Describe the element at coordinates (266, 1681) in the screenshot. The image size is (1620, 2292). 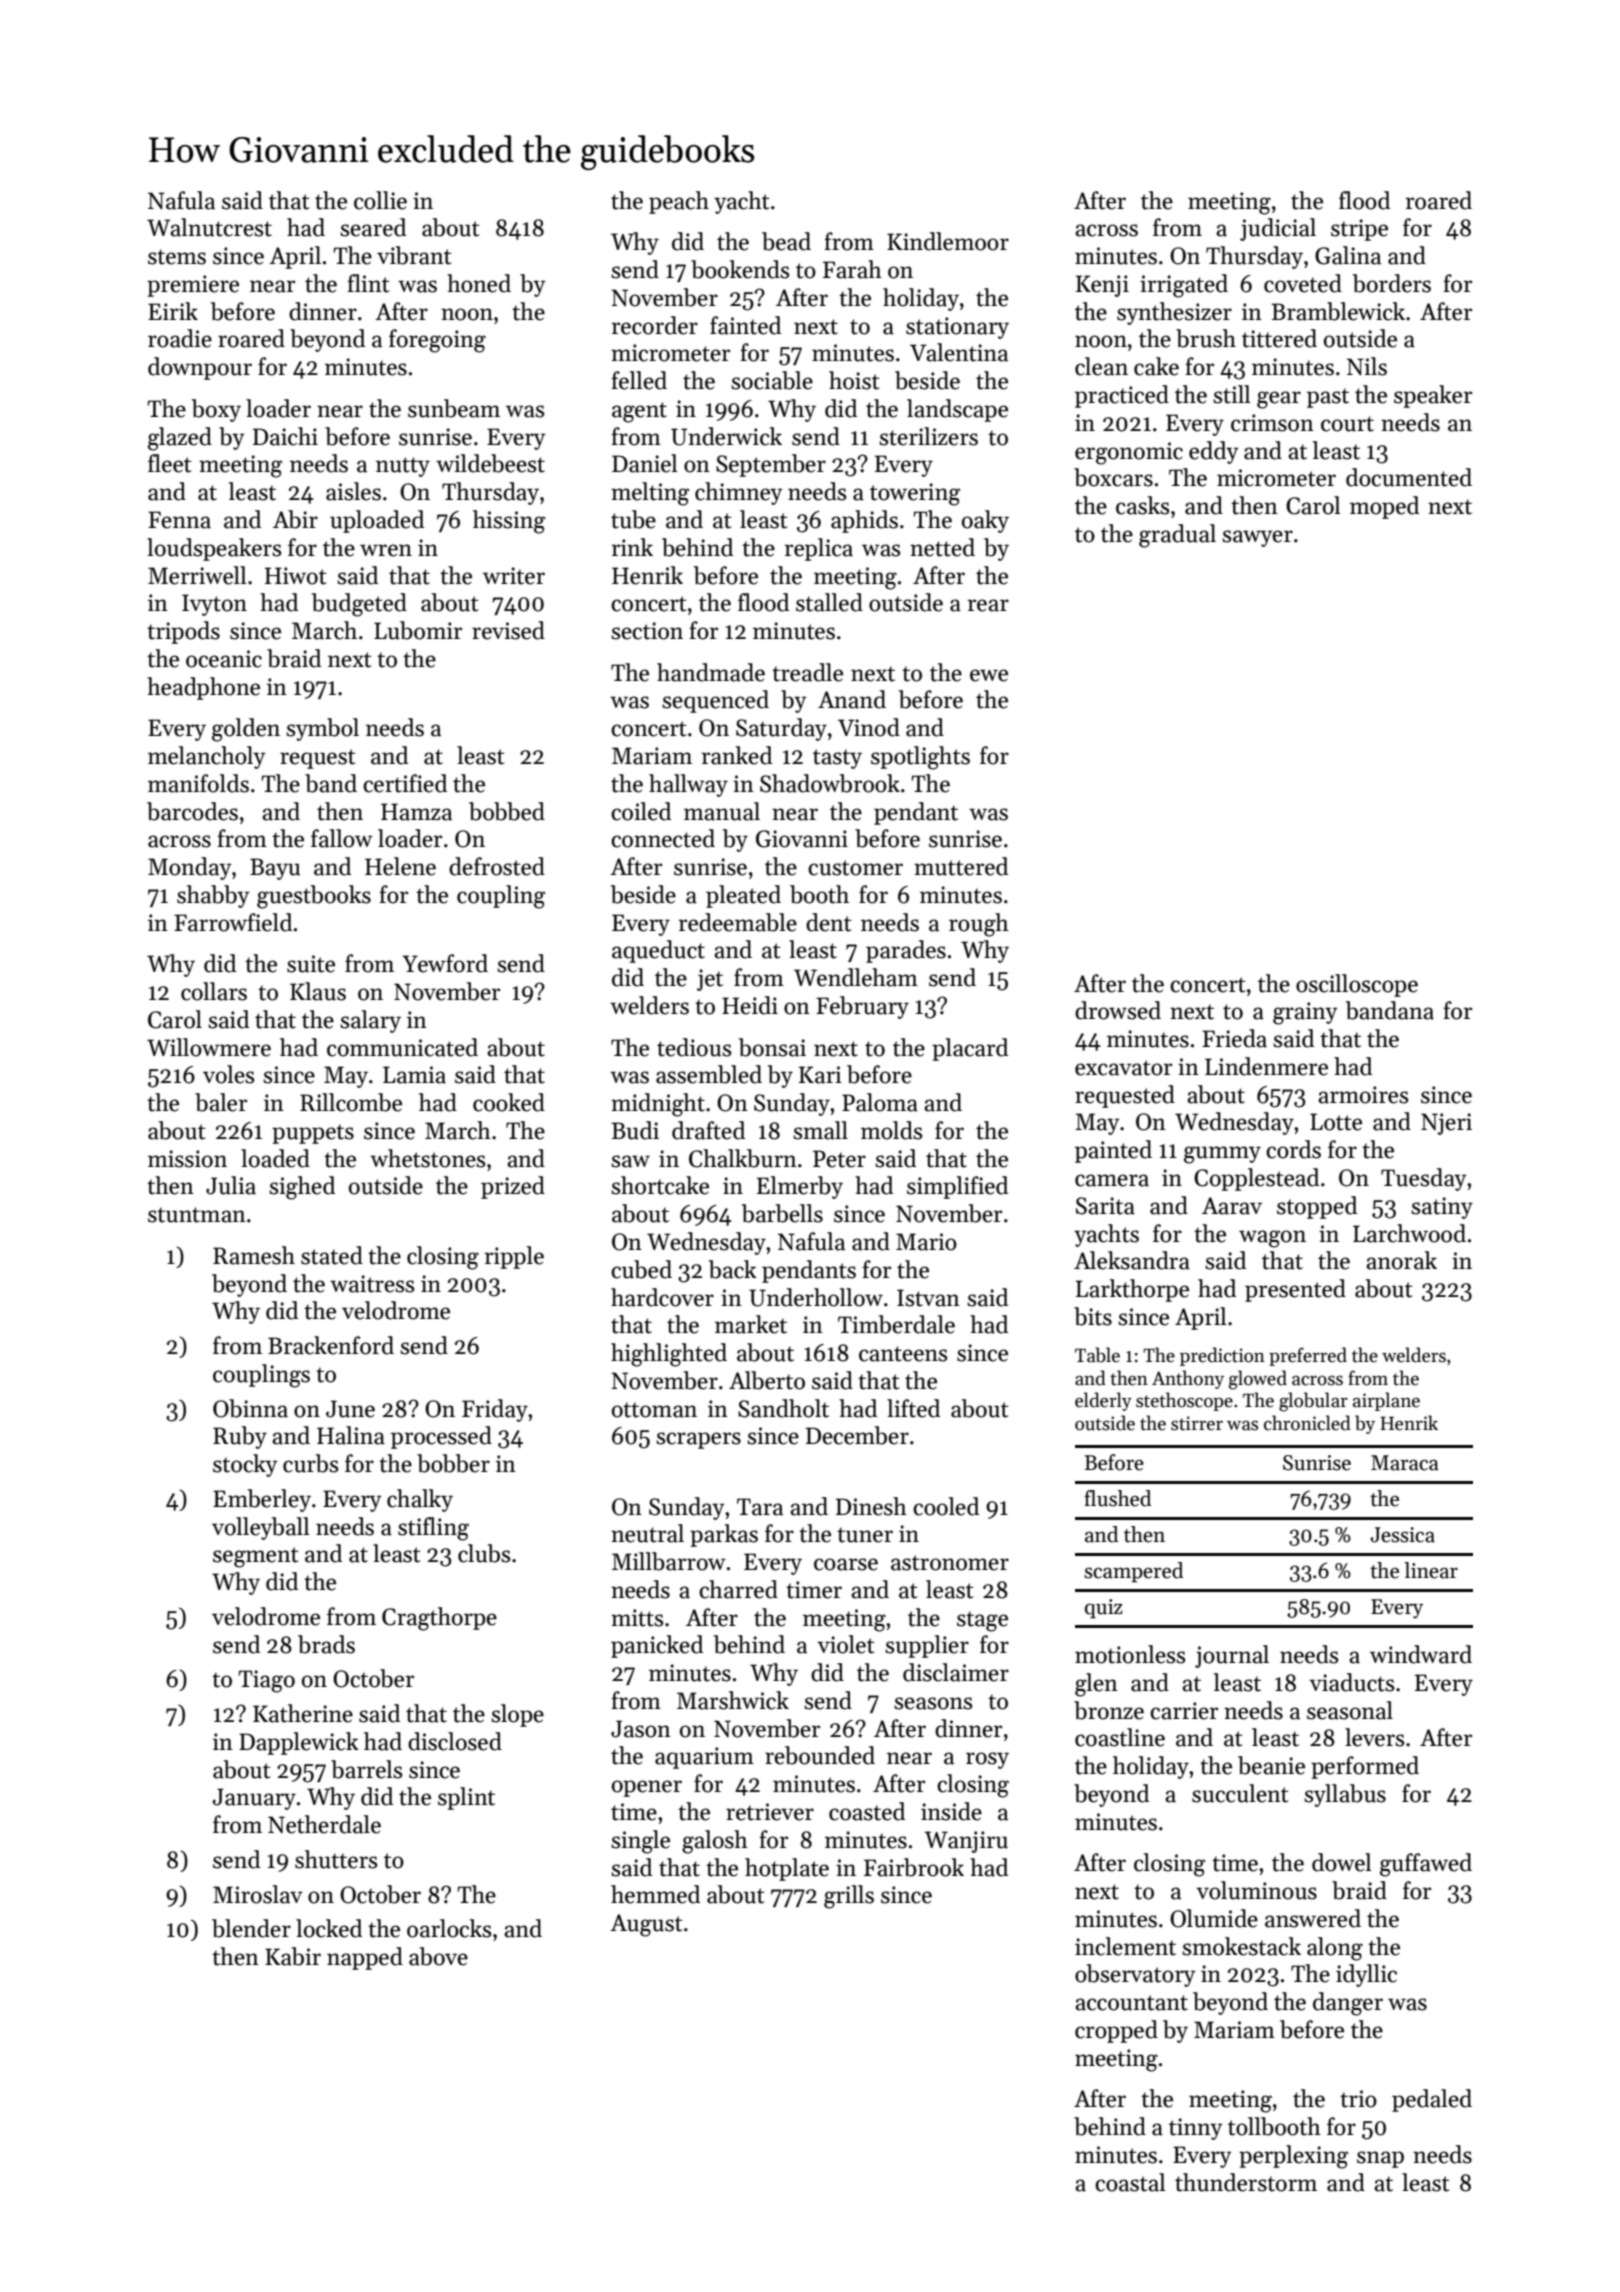
I see `Tiago` at that location.
